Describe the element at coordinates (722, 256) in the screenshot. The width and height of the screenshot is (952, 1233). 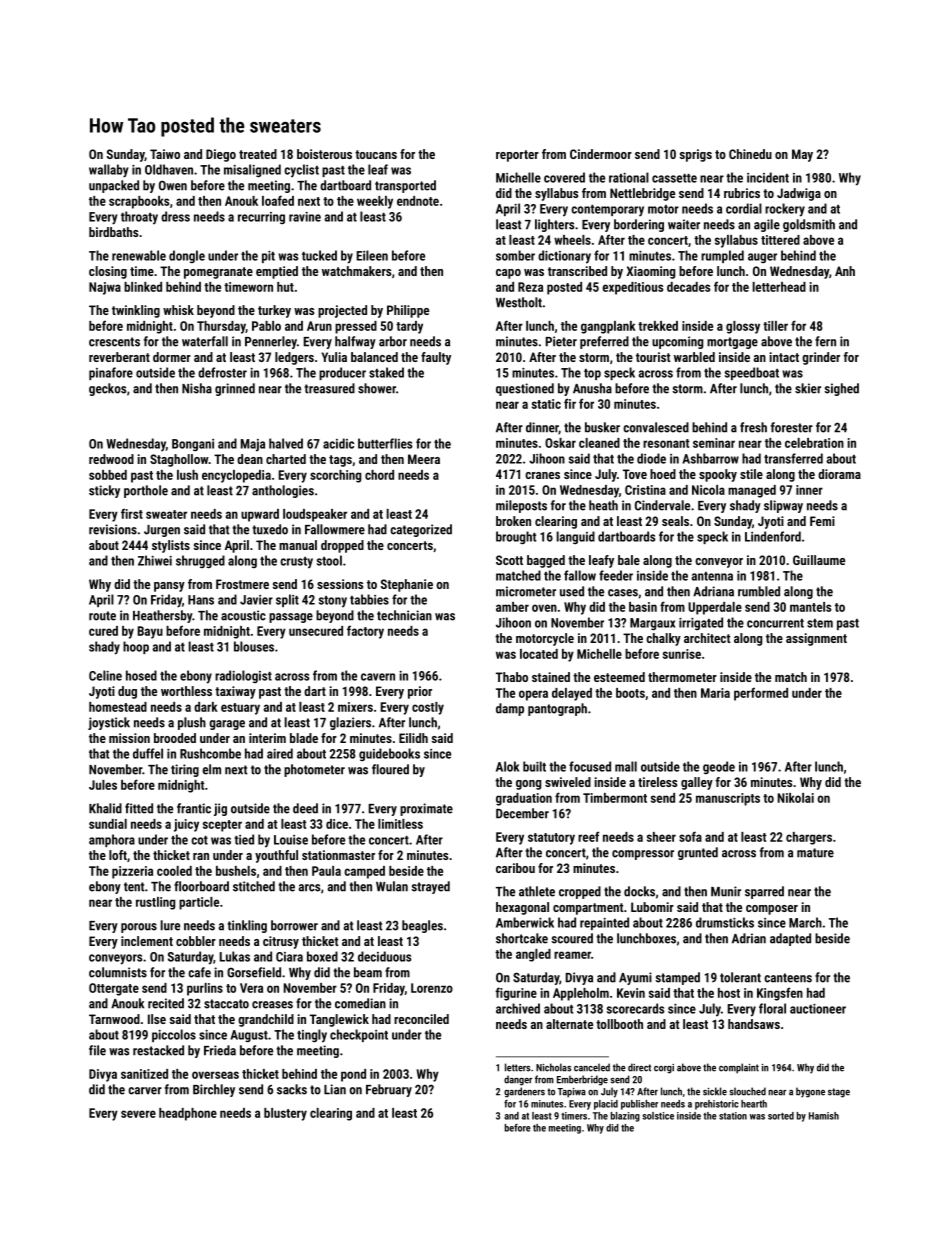
I see `rumpled` at that location.
